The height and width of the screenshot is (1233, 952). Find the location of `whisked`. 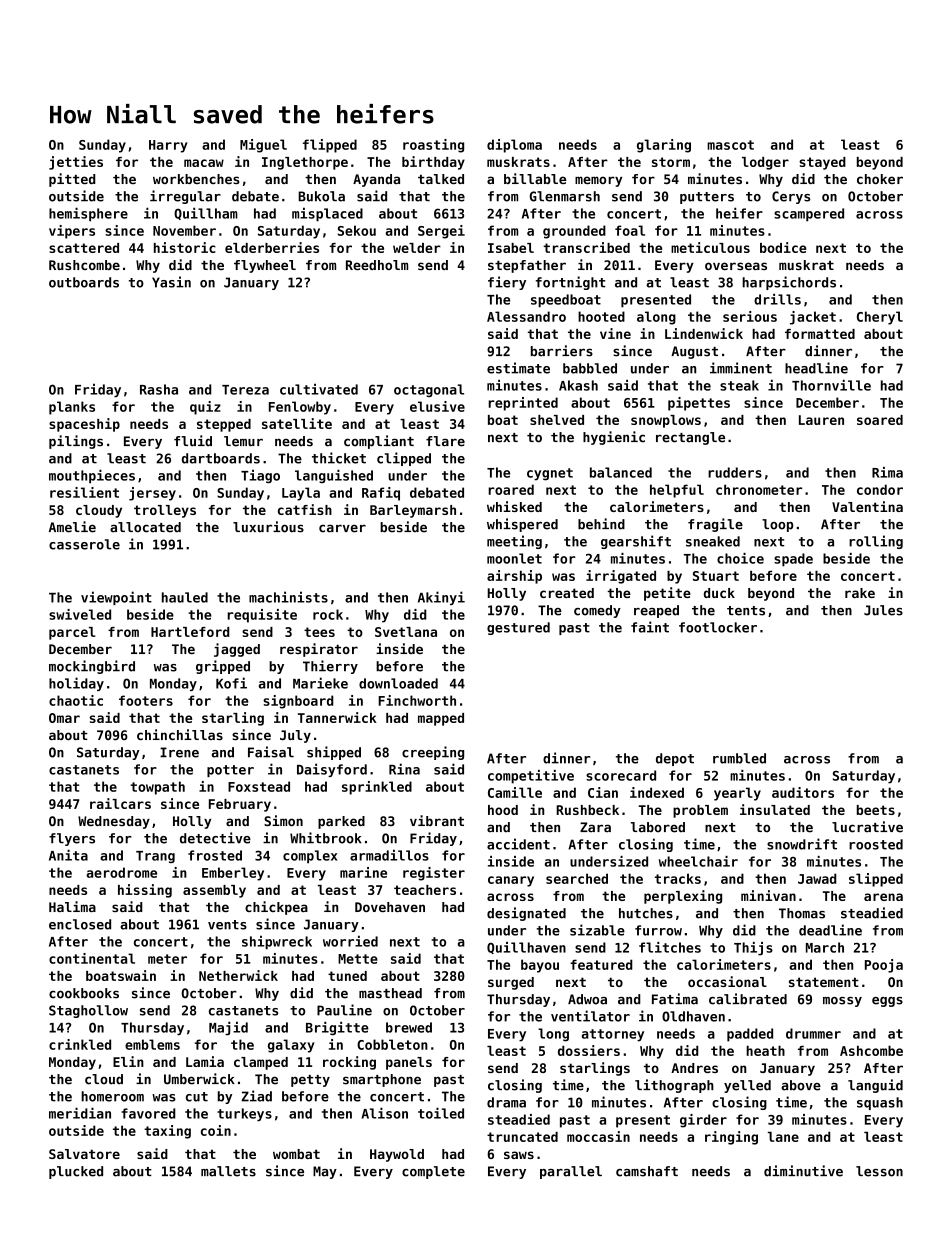

whisked is located at coordinates (514, 506).
